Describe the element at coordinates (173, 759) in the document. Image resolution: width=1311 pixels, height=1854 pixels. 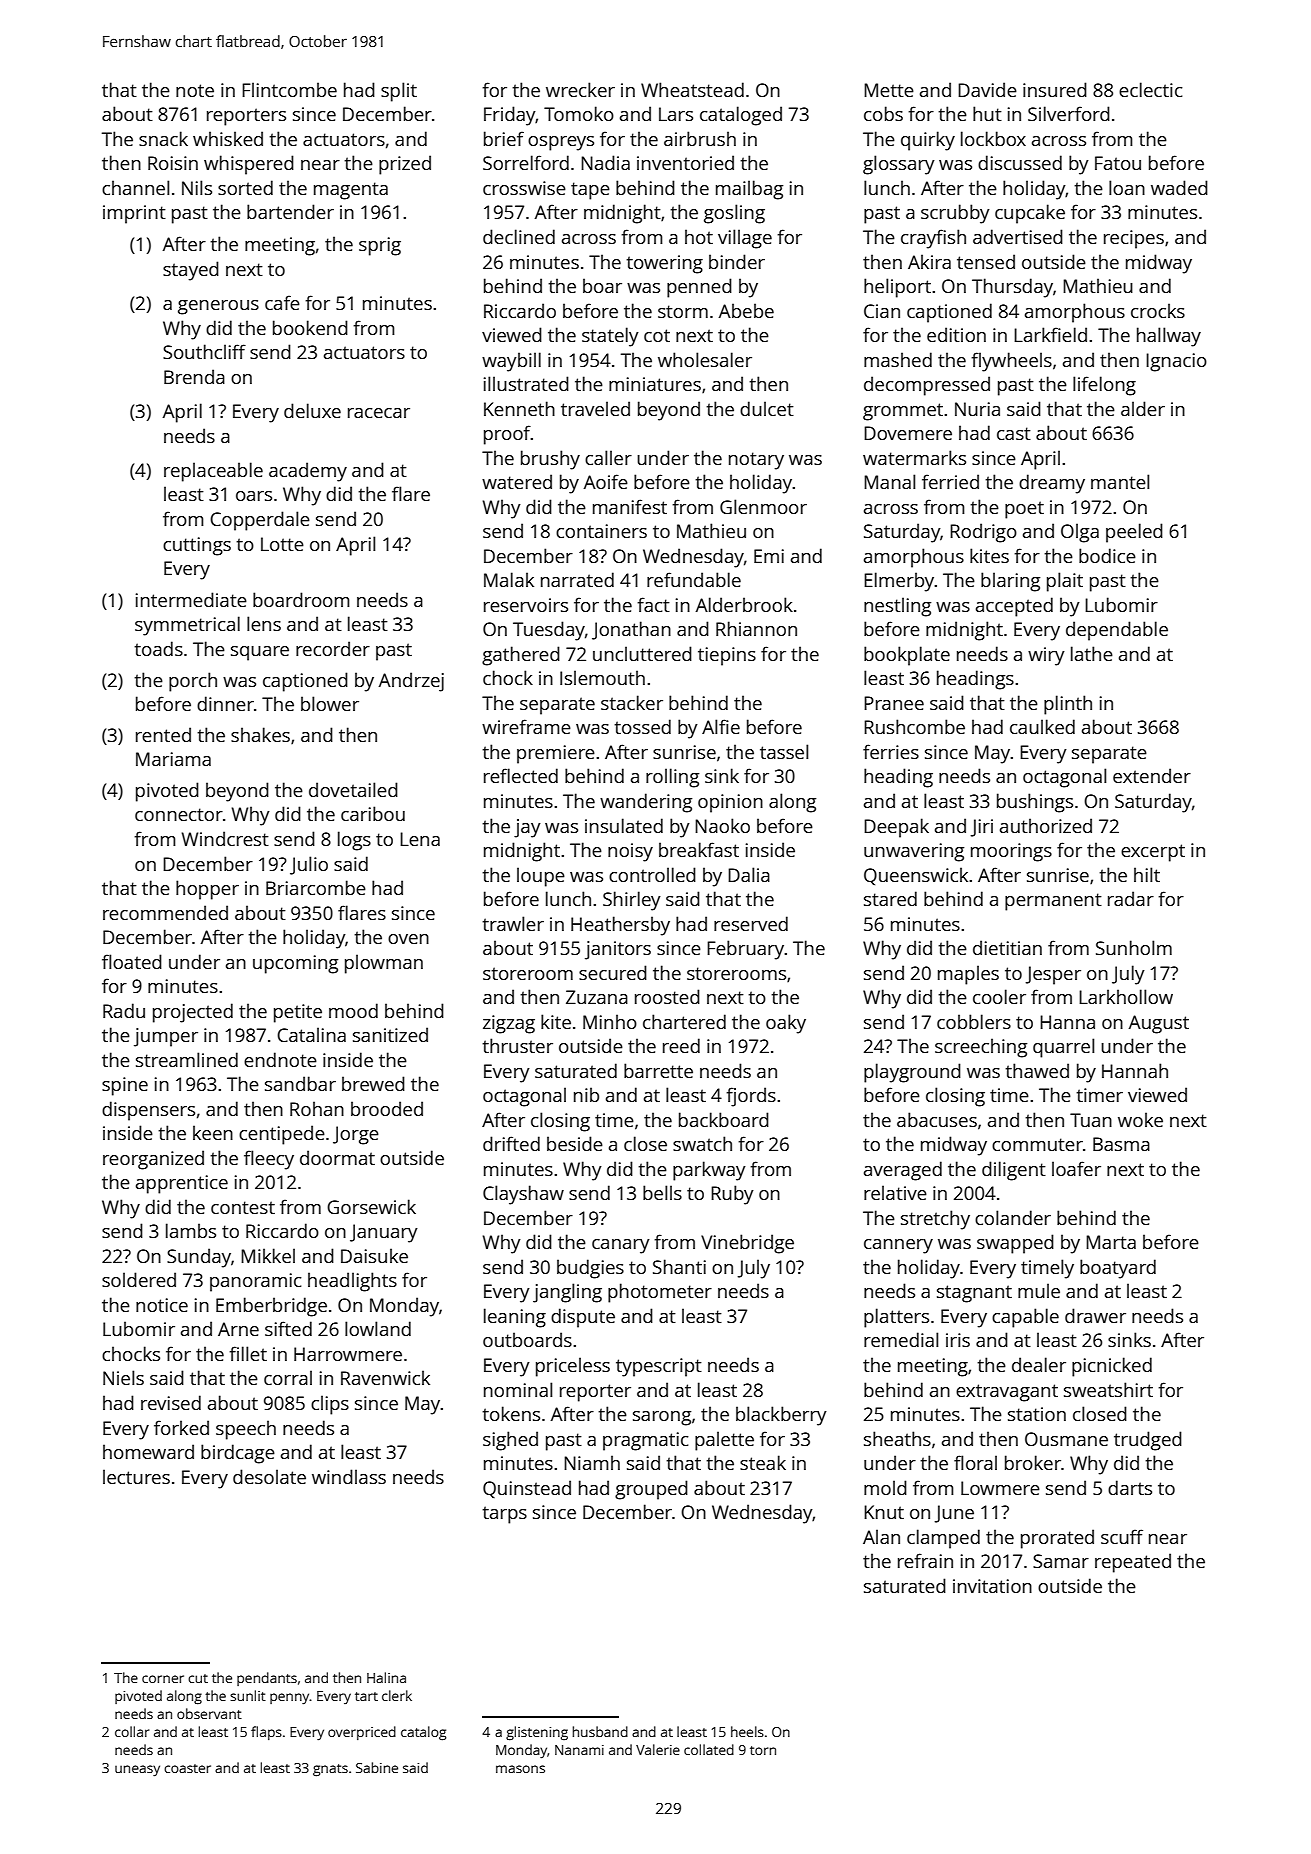
I see `Mariama` at that location.
